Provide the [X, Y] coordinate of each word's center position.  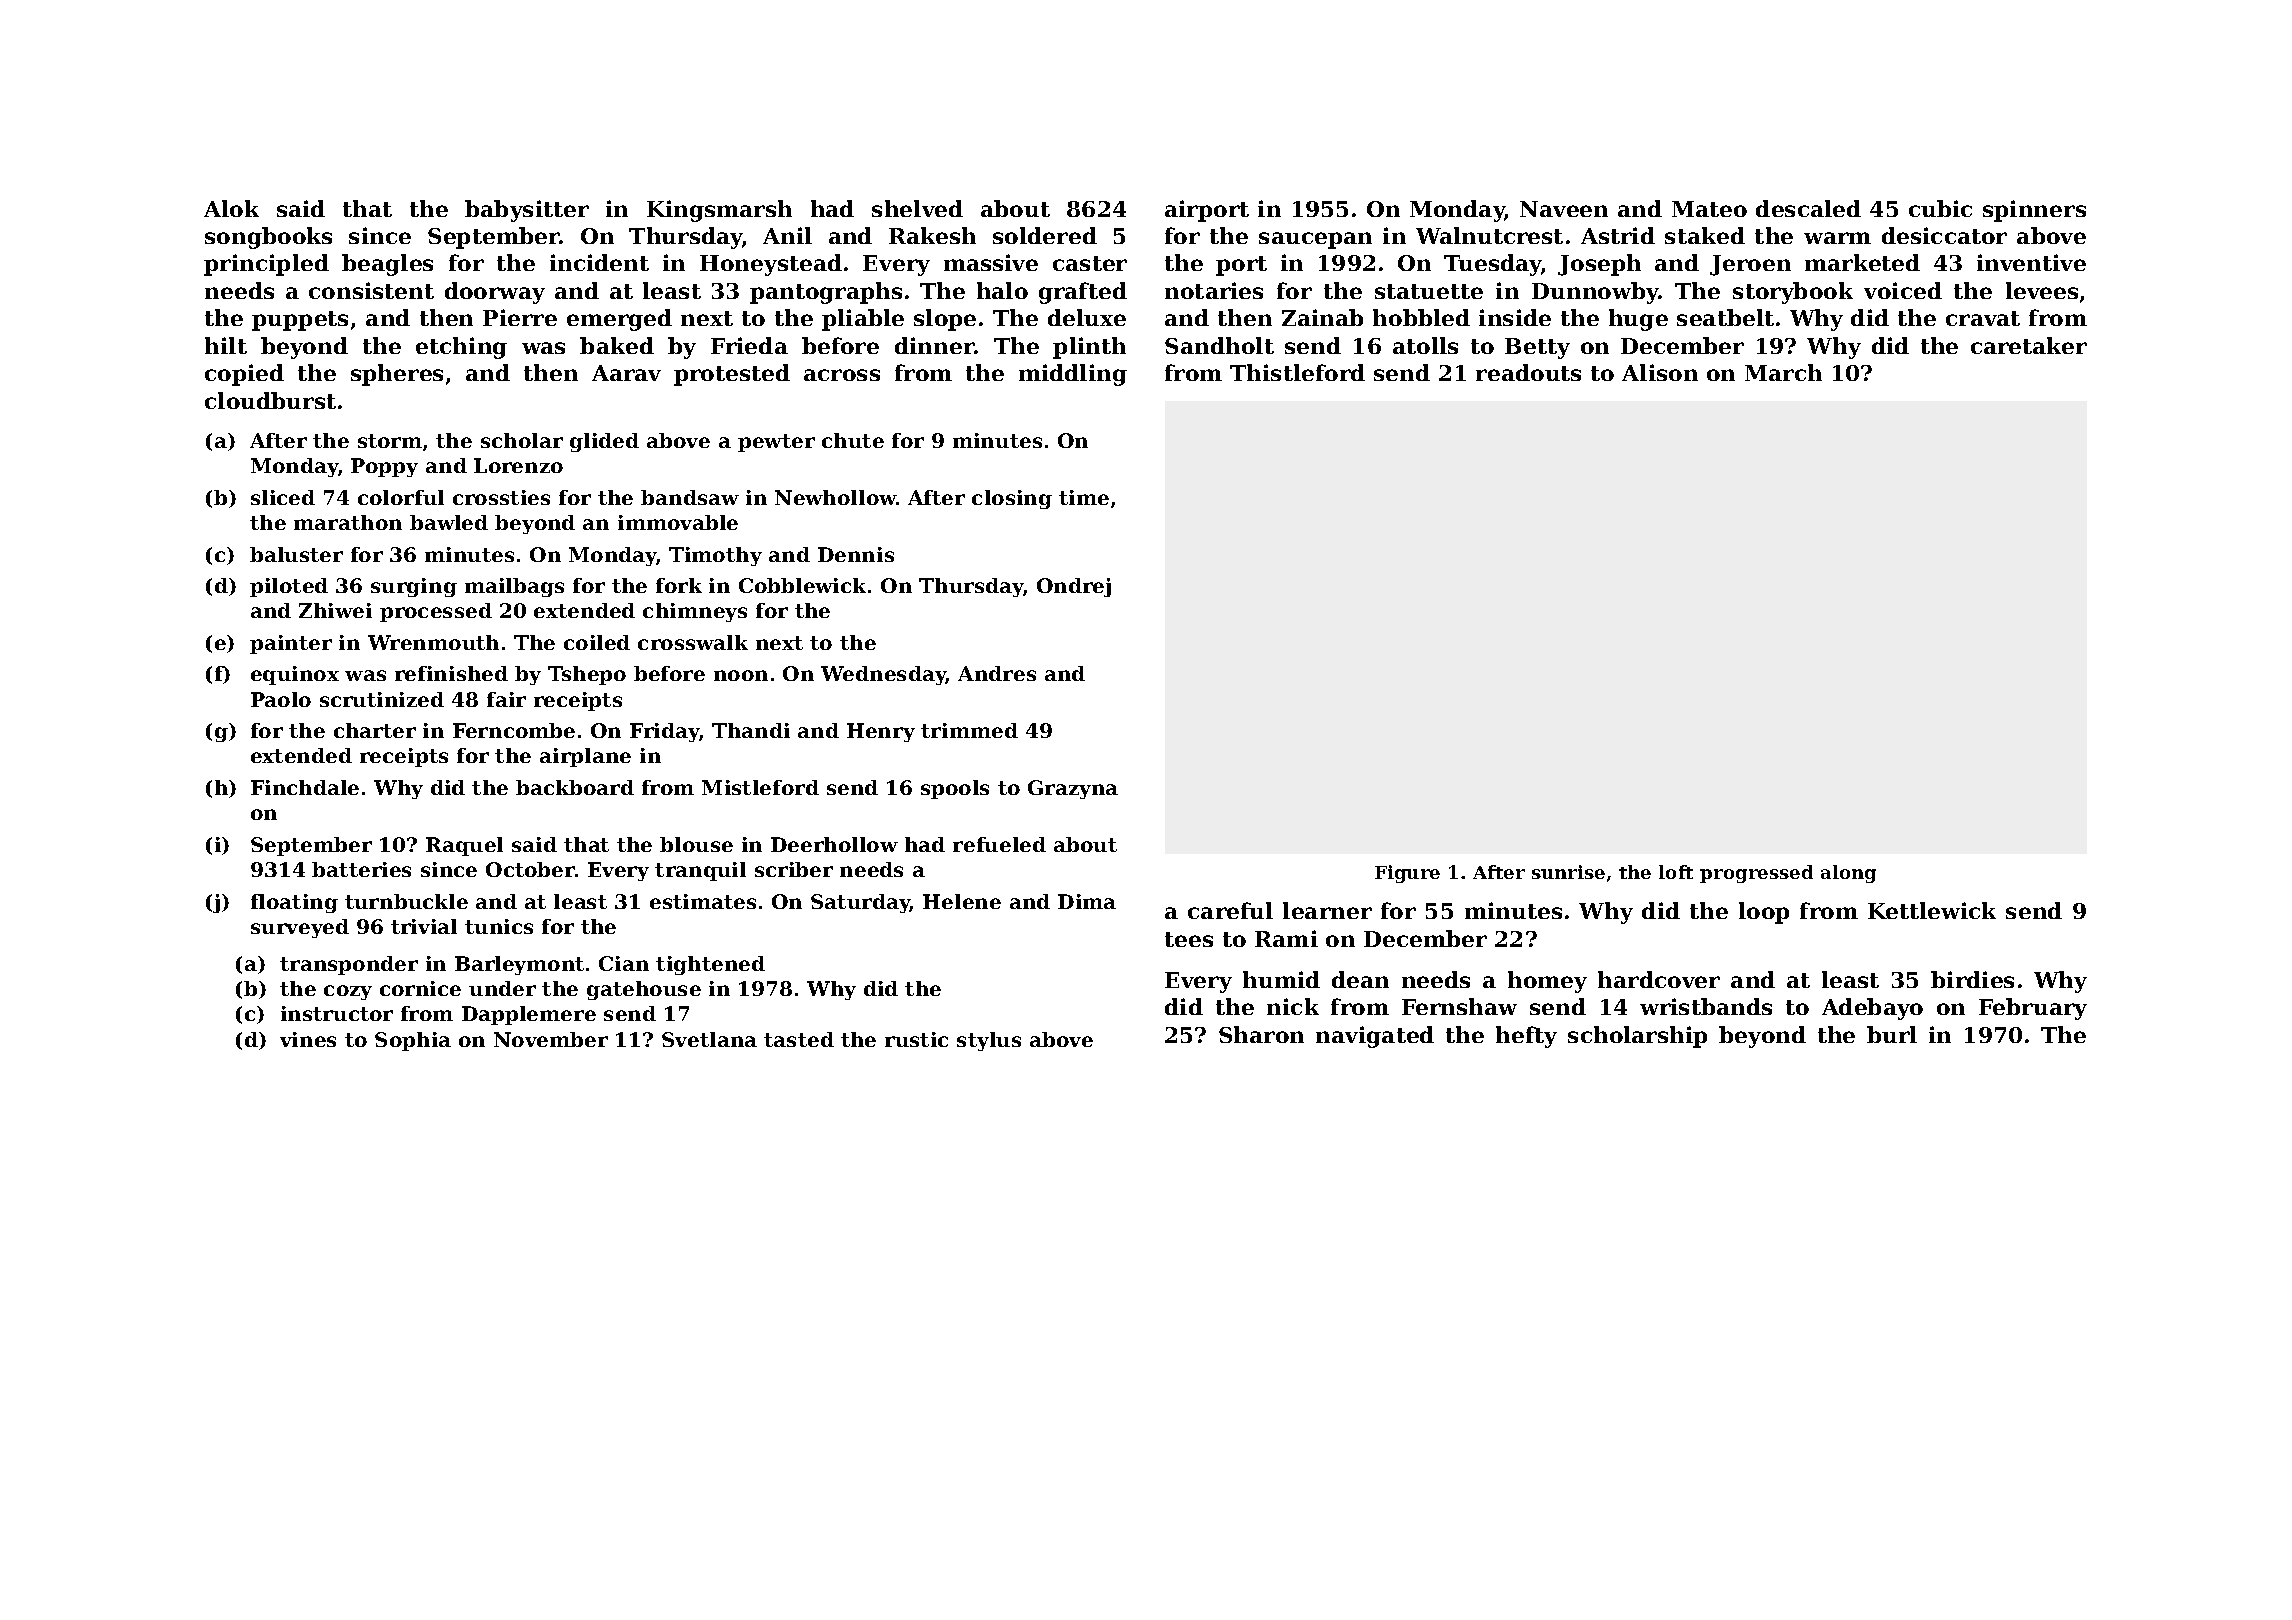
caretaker [2029, 345]
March [1783, 372]
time [1084, 497]
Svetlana [709, 1039]
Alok [231, 208]
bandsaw [690, 497]
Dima [1087, 901]
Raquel [464, 846]
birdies [1972, 979]
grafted [1083, 293]
